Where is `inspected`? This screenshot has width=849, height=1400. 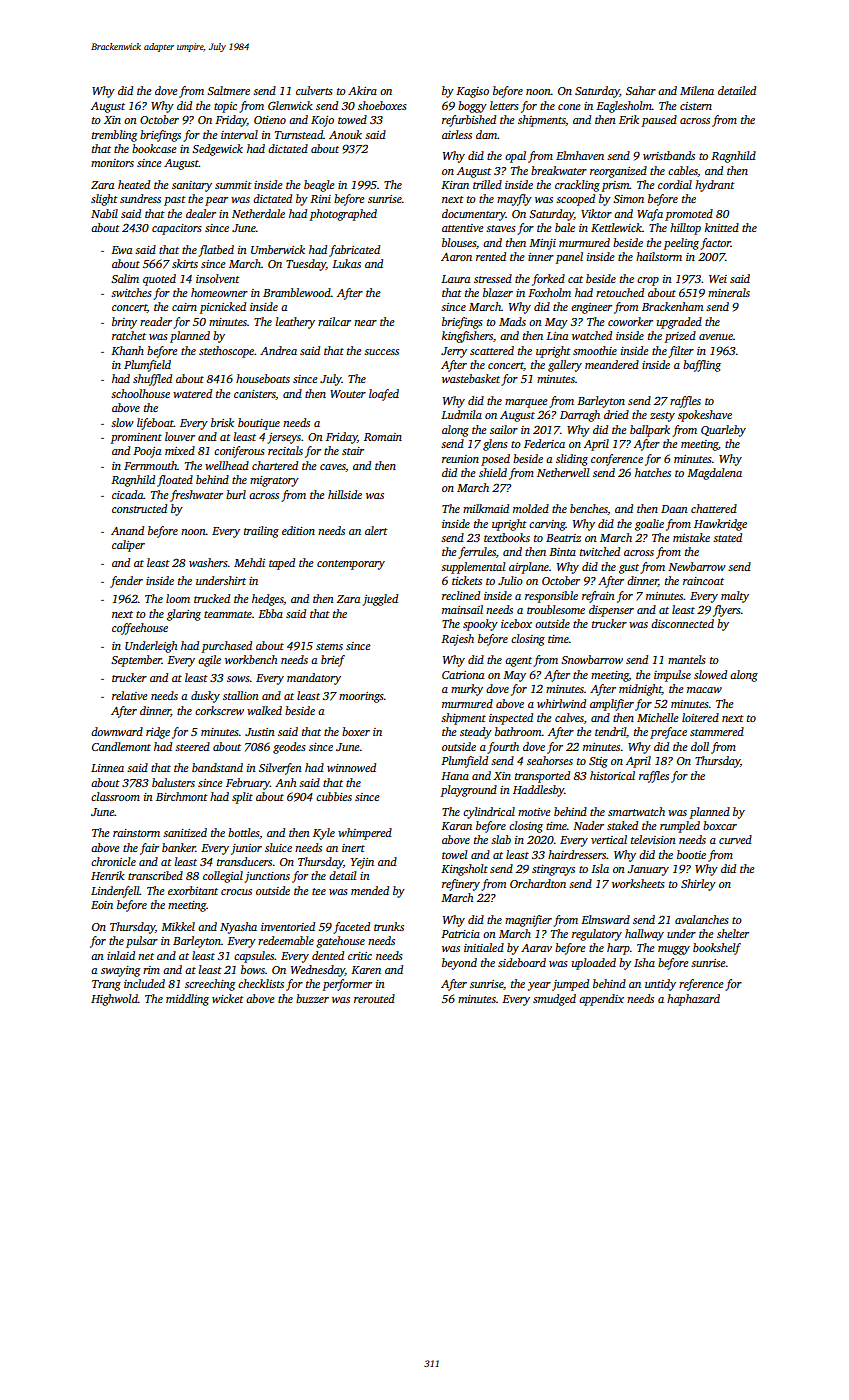 inspected is located at coordinates (511, 719).
